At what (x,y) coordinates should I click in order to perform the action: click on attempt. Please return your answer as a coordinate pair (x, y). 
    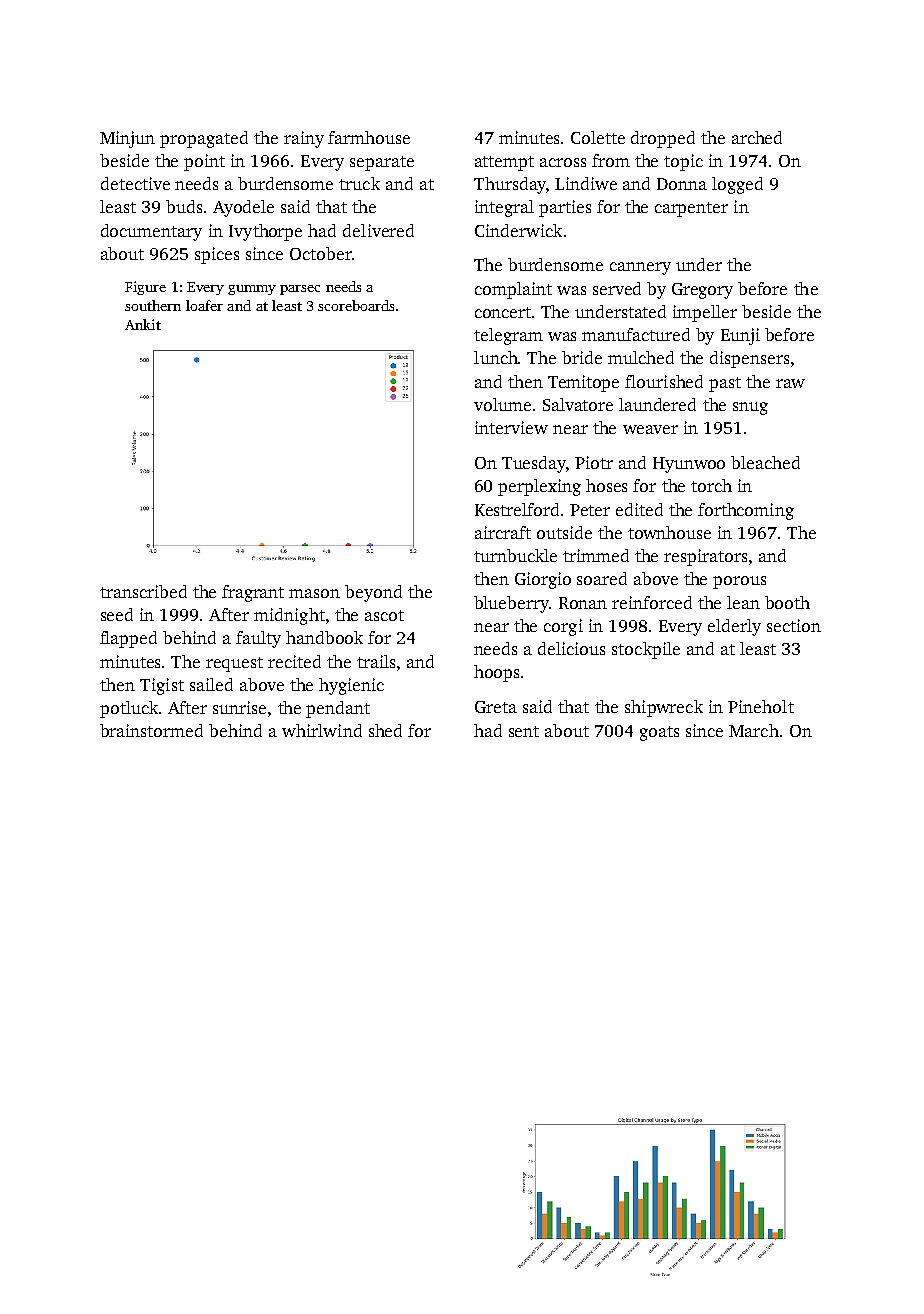
    Looking at the image, I should click on (504, 163).
